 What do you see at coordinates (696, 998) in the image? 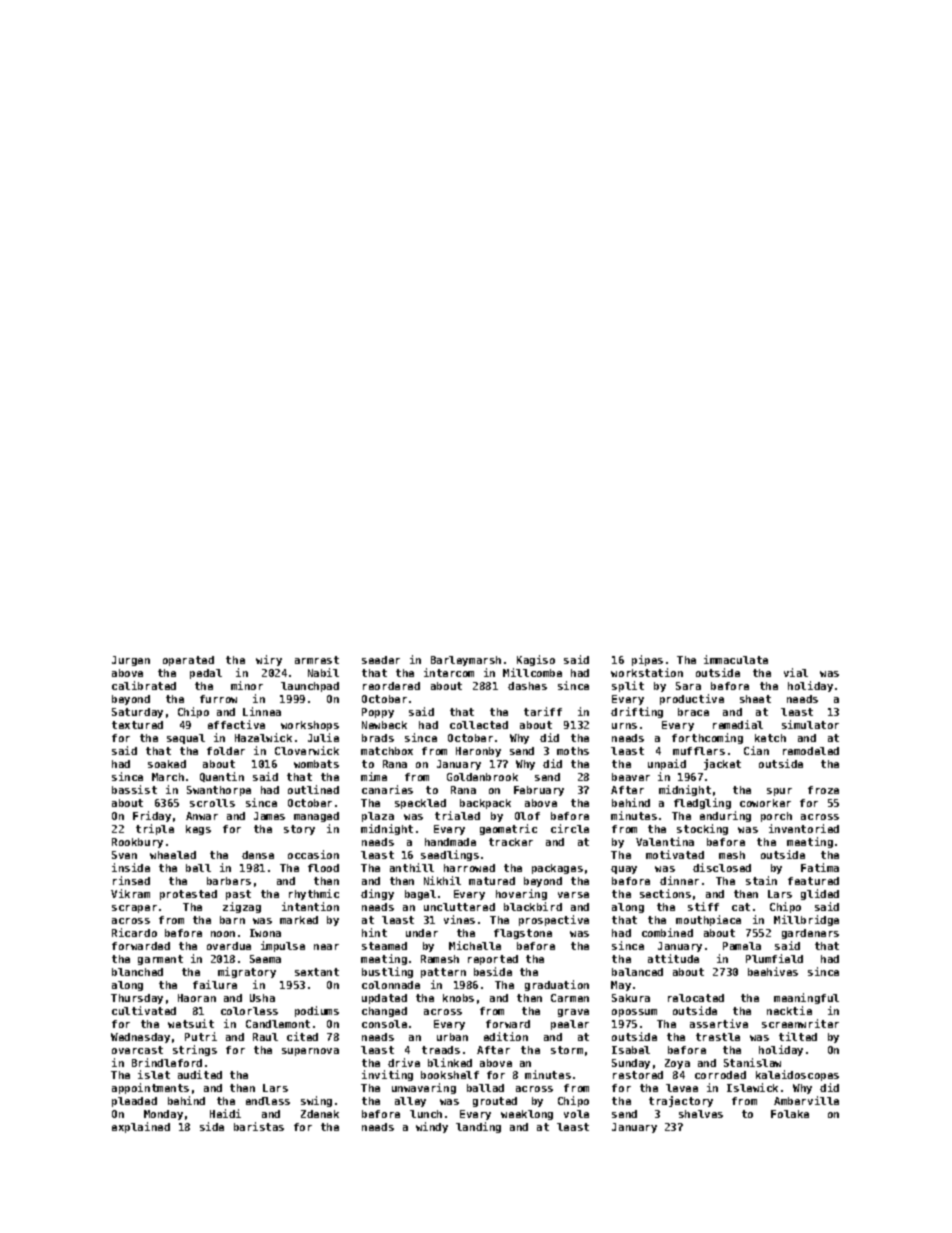
I see `relocated` at bounding box center [696, 998].
